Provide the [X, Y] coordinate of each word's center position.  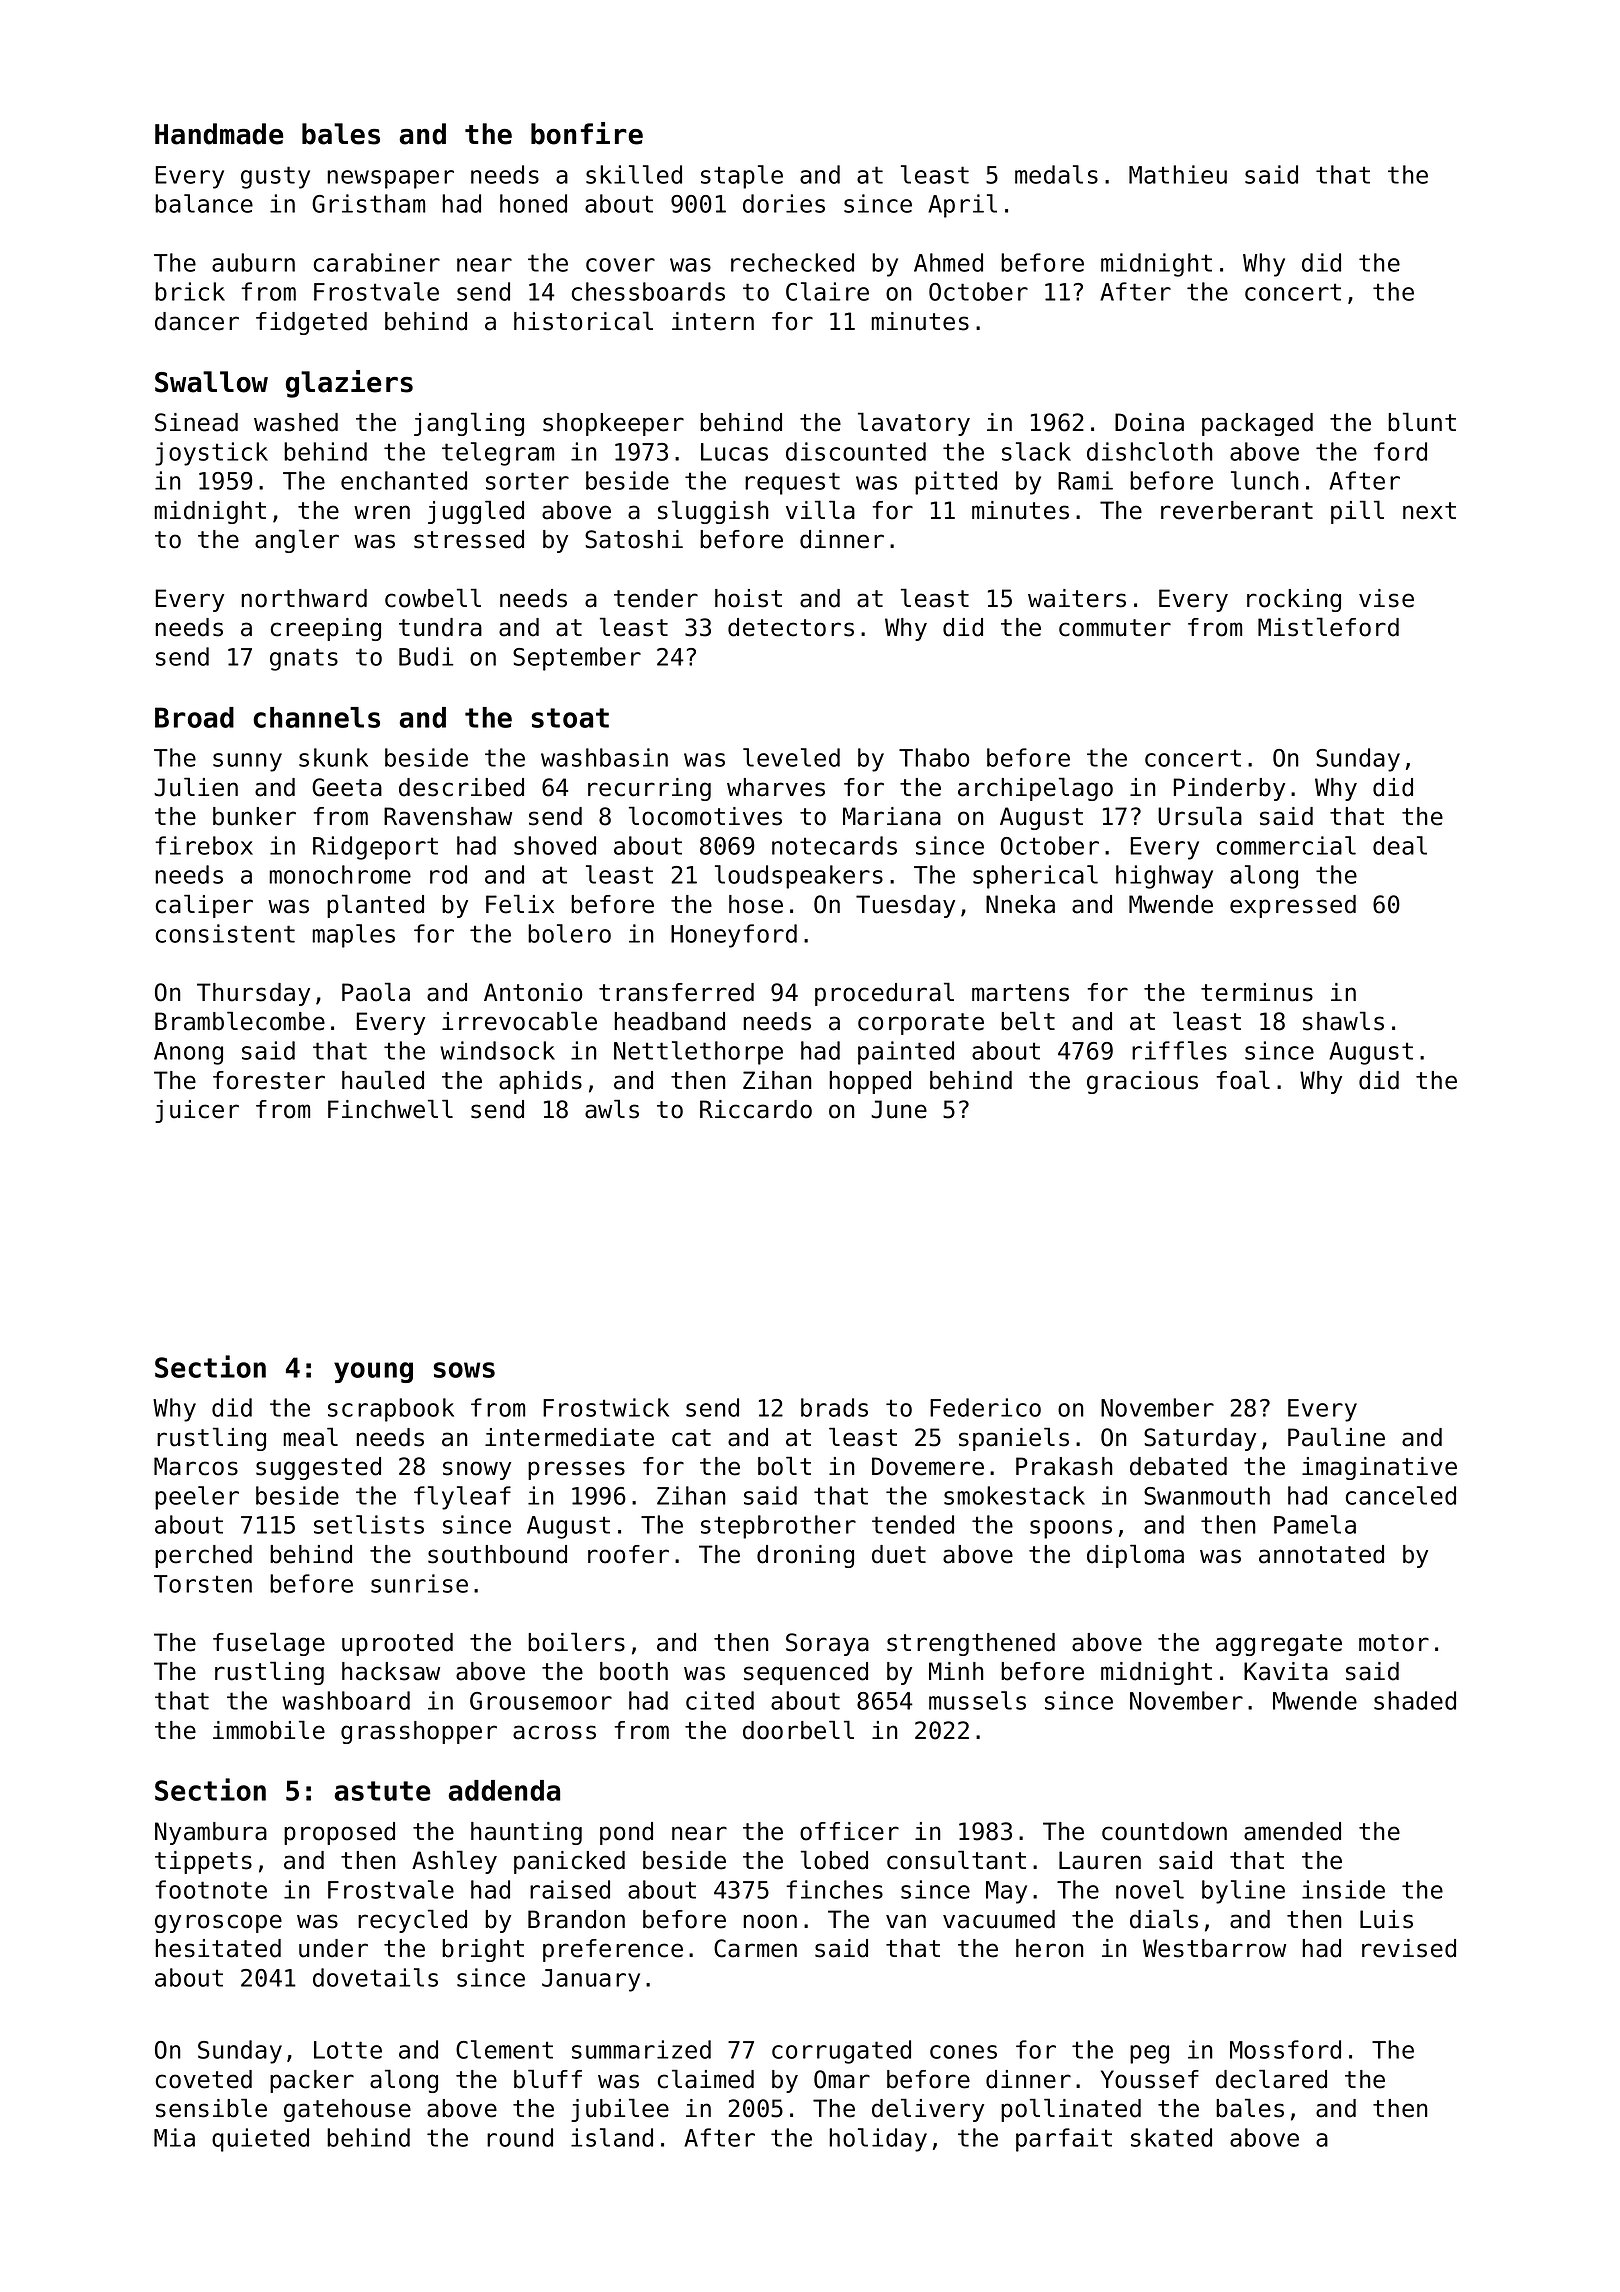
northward [304, 598]
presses [576, 1470]
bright [483, 1950]
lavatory [914, 424]
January [591, 1980]
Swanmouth [1207, 1495]
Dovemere [928, 1466]
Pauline [1336, 1437]
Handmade [219, 134]
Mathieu [1178, 174]
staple [742, 177]
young [373, 1372]
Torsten [203, 1584]
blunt [1422, 422]
